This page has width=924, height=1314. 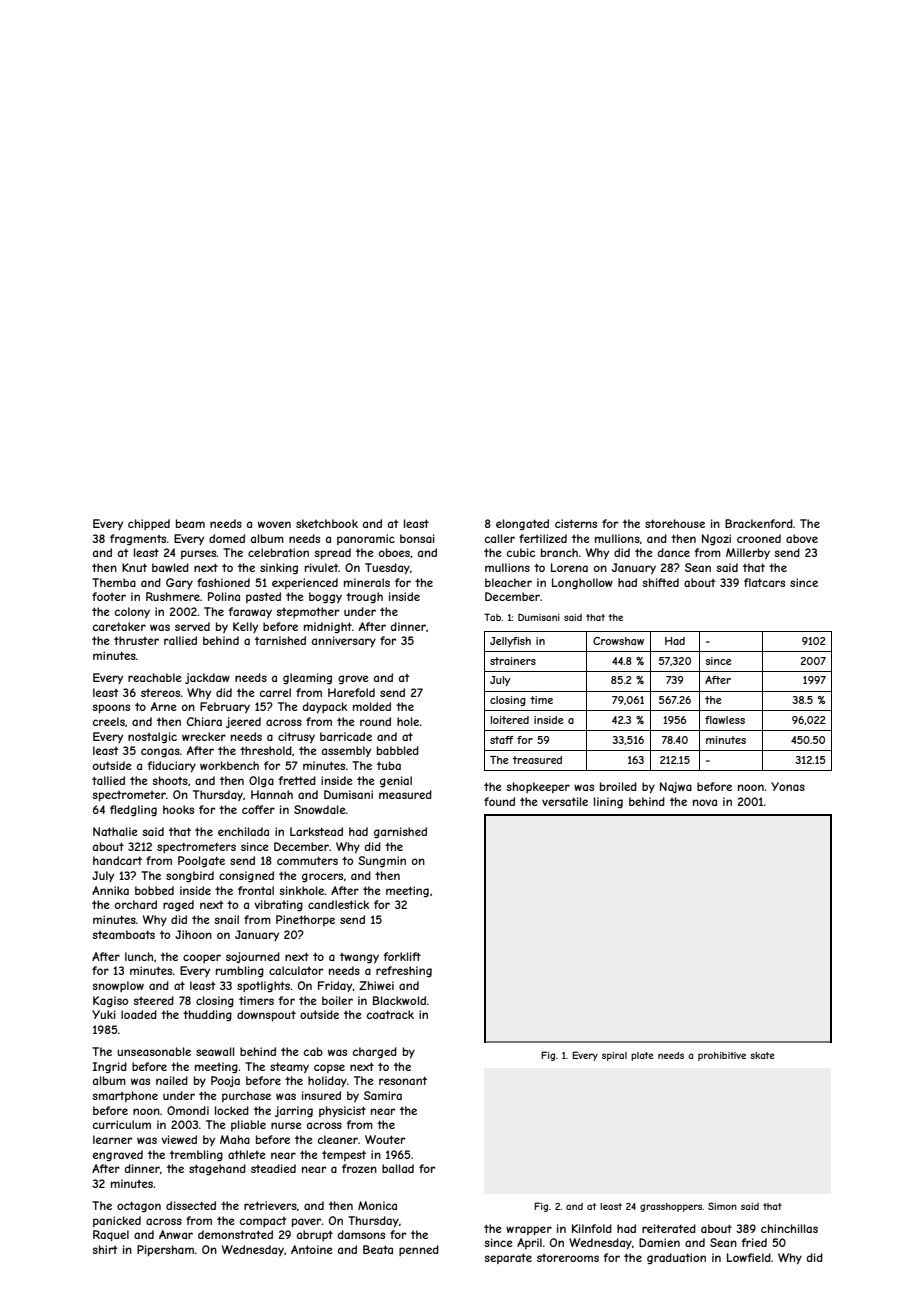 I want to click on above, so click(x=802, y=538).
